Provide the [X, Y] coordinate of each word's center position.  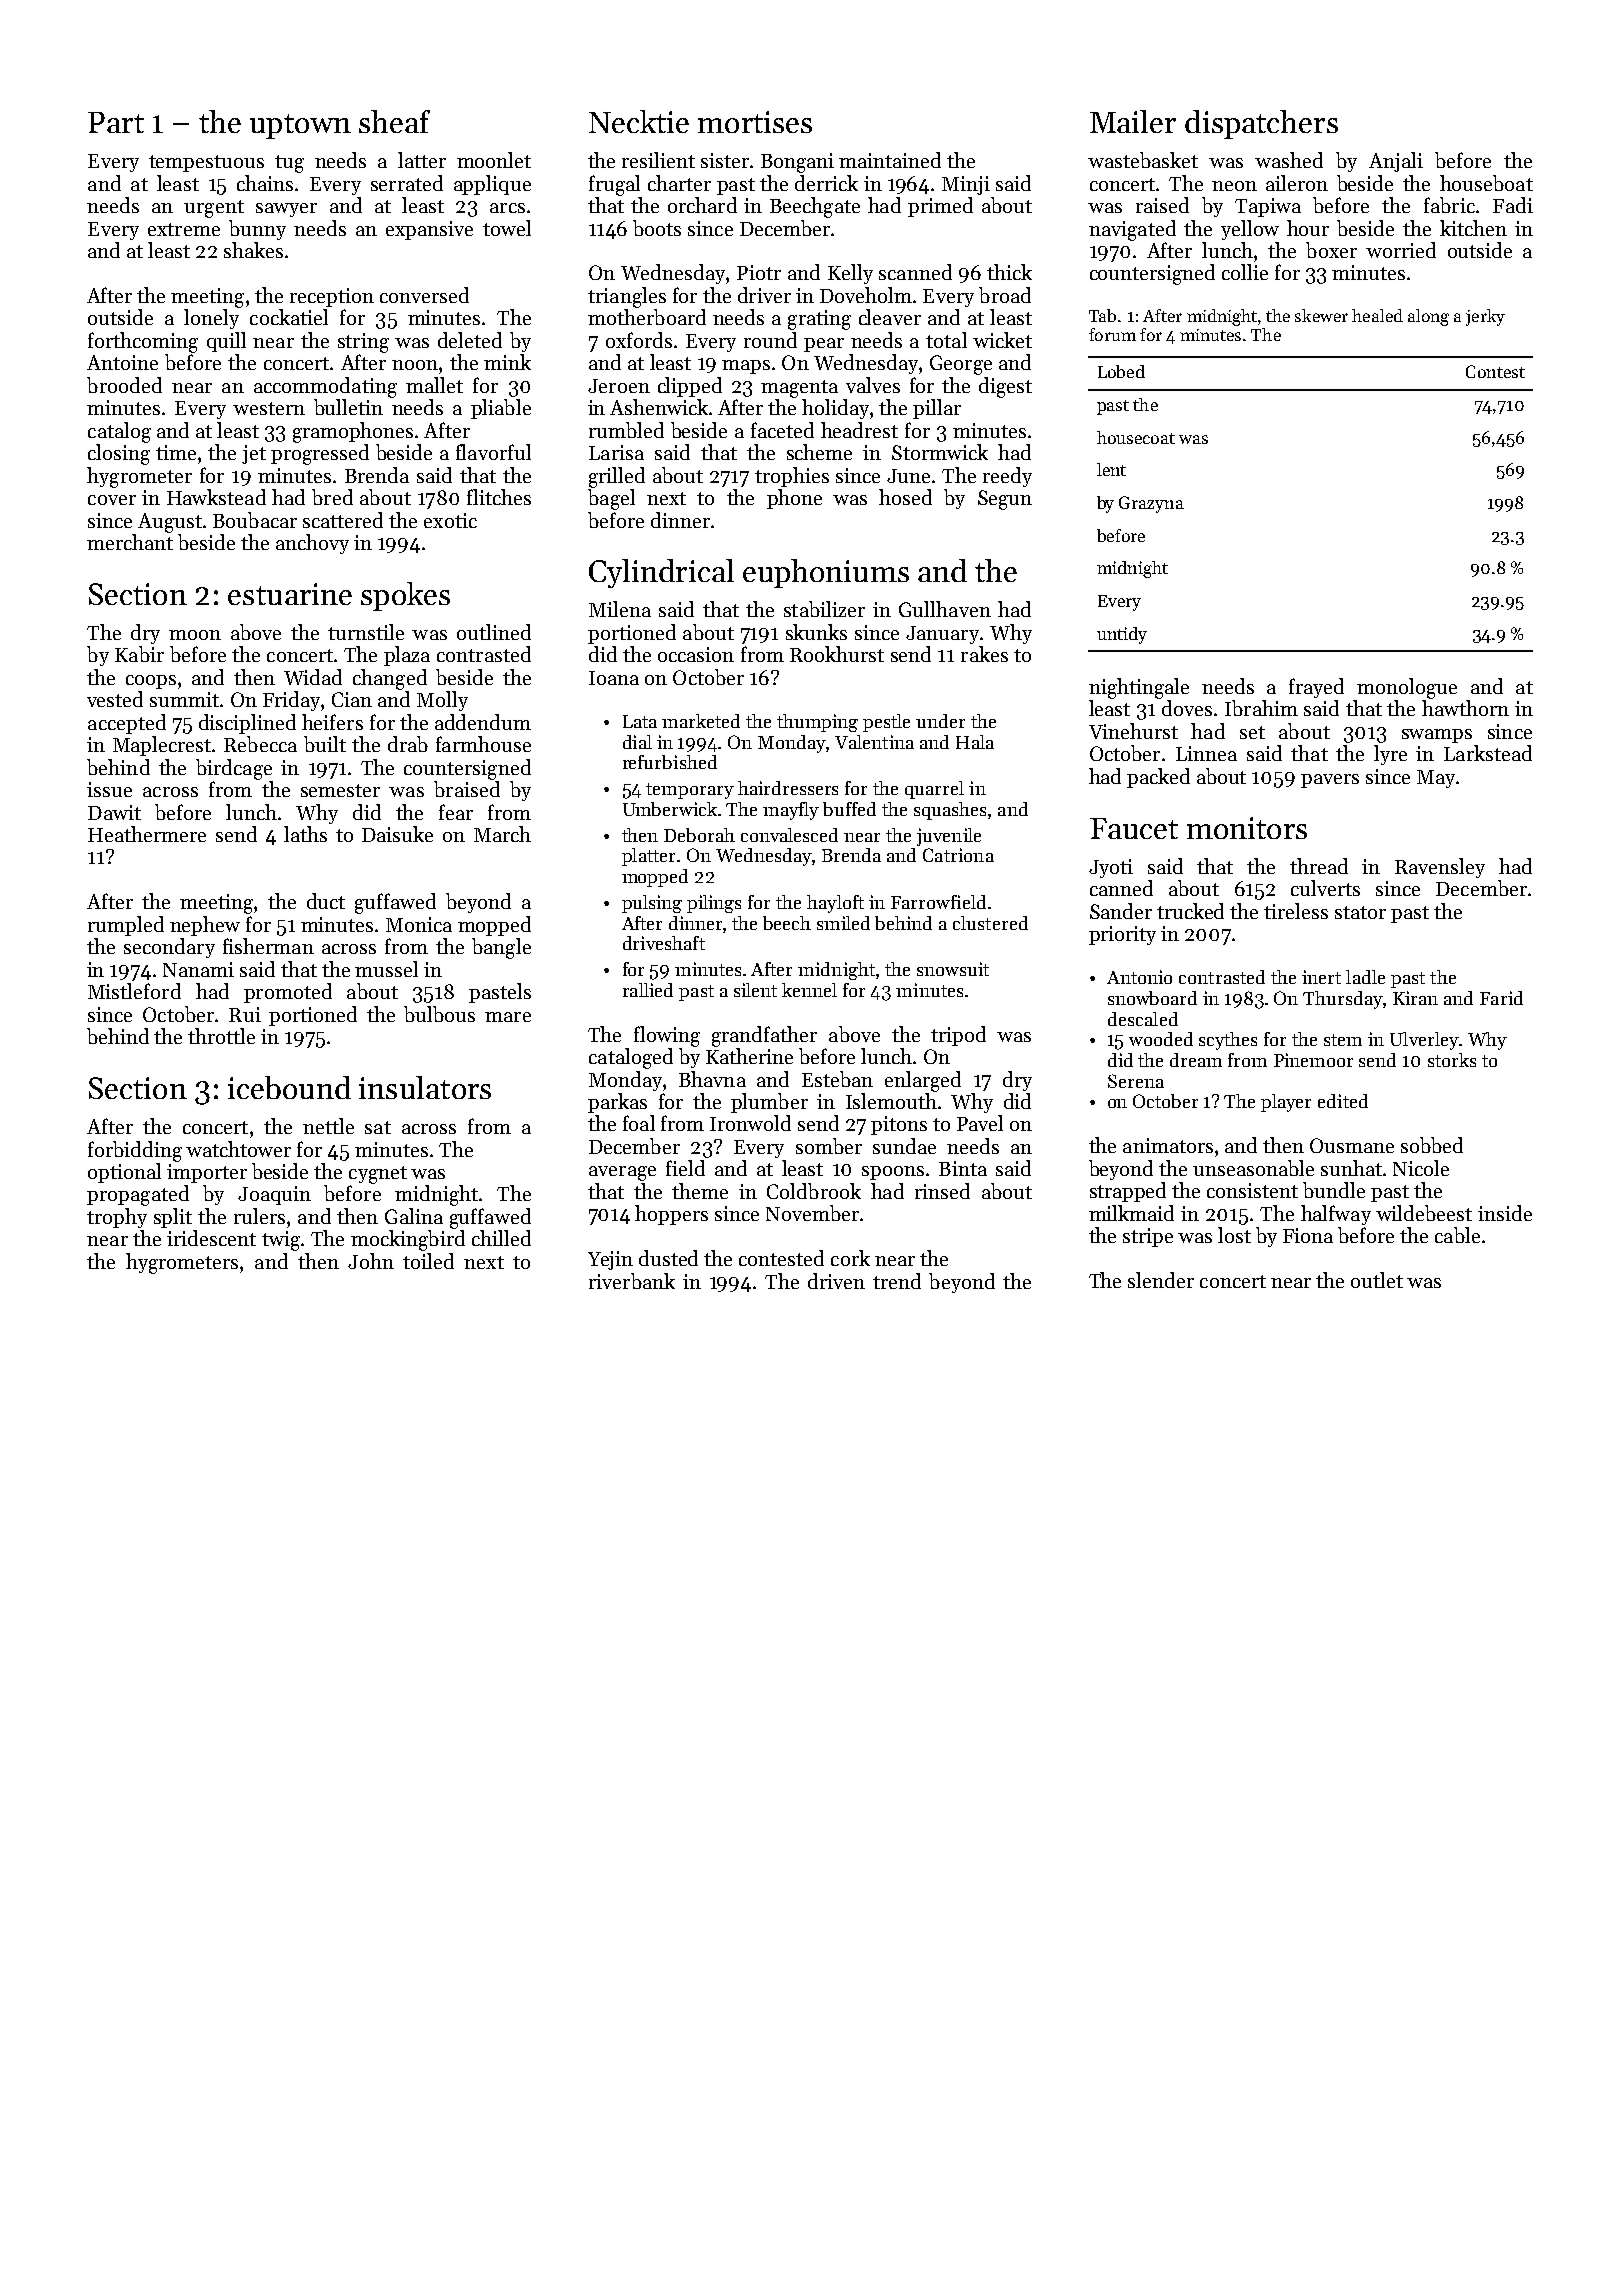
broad [1005, 295]
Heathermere [147, 834]
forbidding [135, 1151]
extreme [184, 229]
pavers [1330, 781]
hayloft [835, 904]
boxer [1331, 250]
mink [507, 362]
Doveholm [866, 295]
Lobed [1121, 371]
